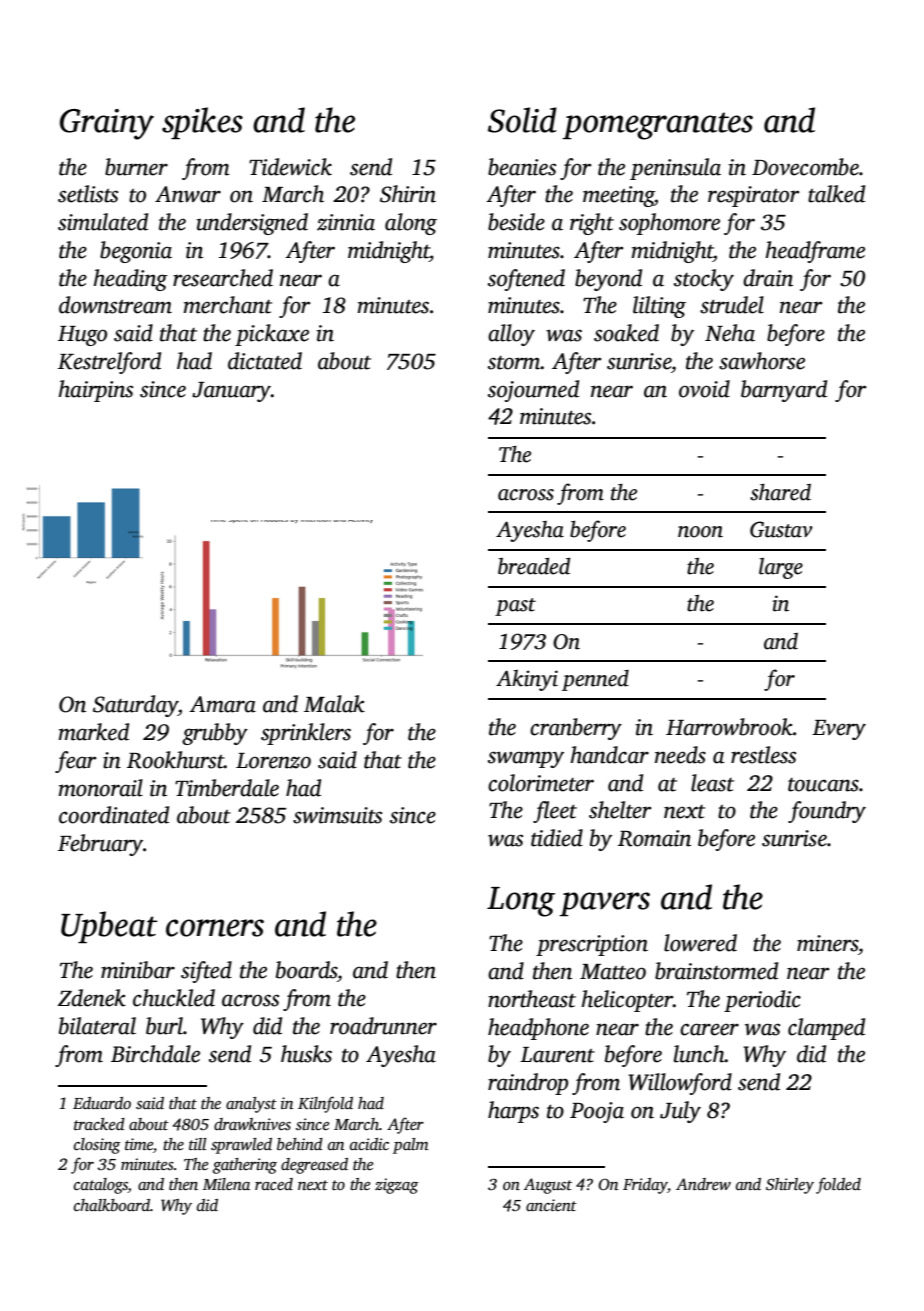  I want to click on sojourned, so click(533, 391).
